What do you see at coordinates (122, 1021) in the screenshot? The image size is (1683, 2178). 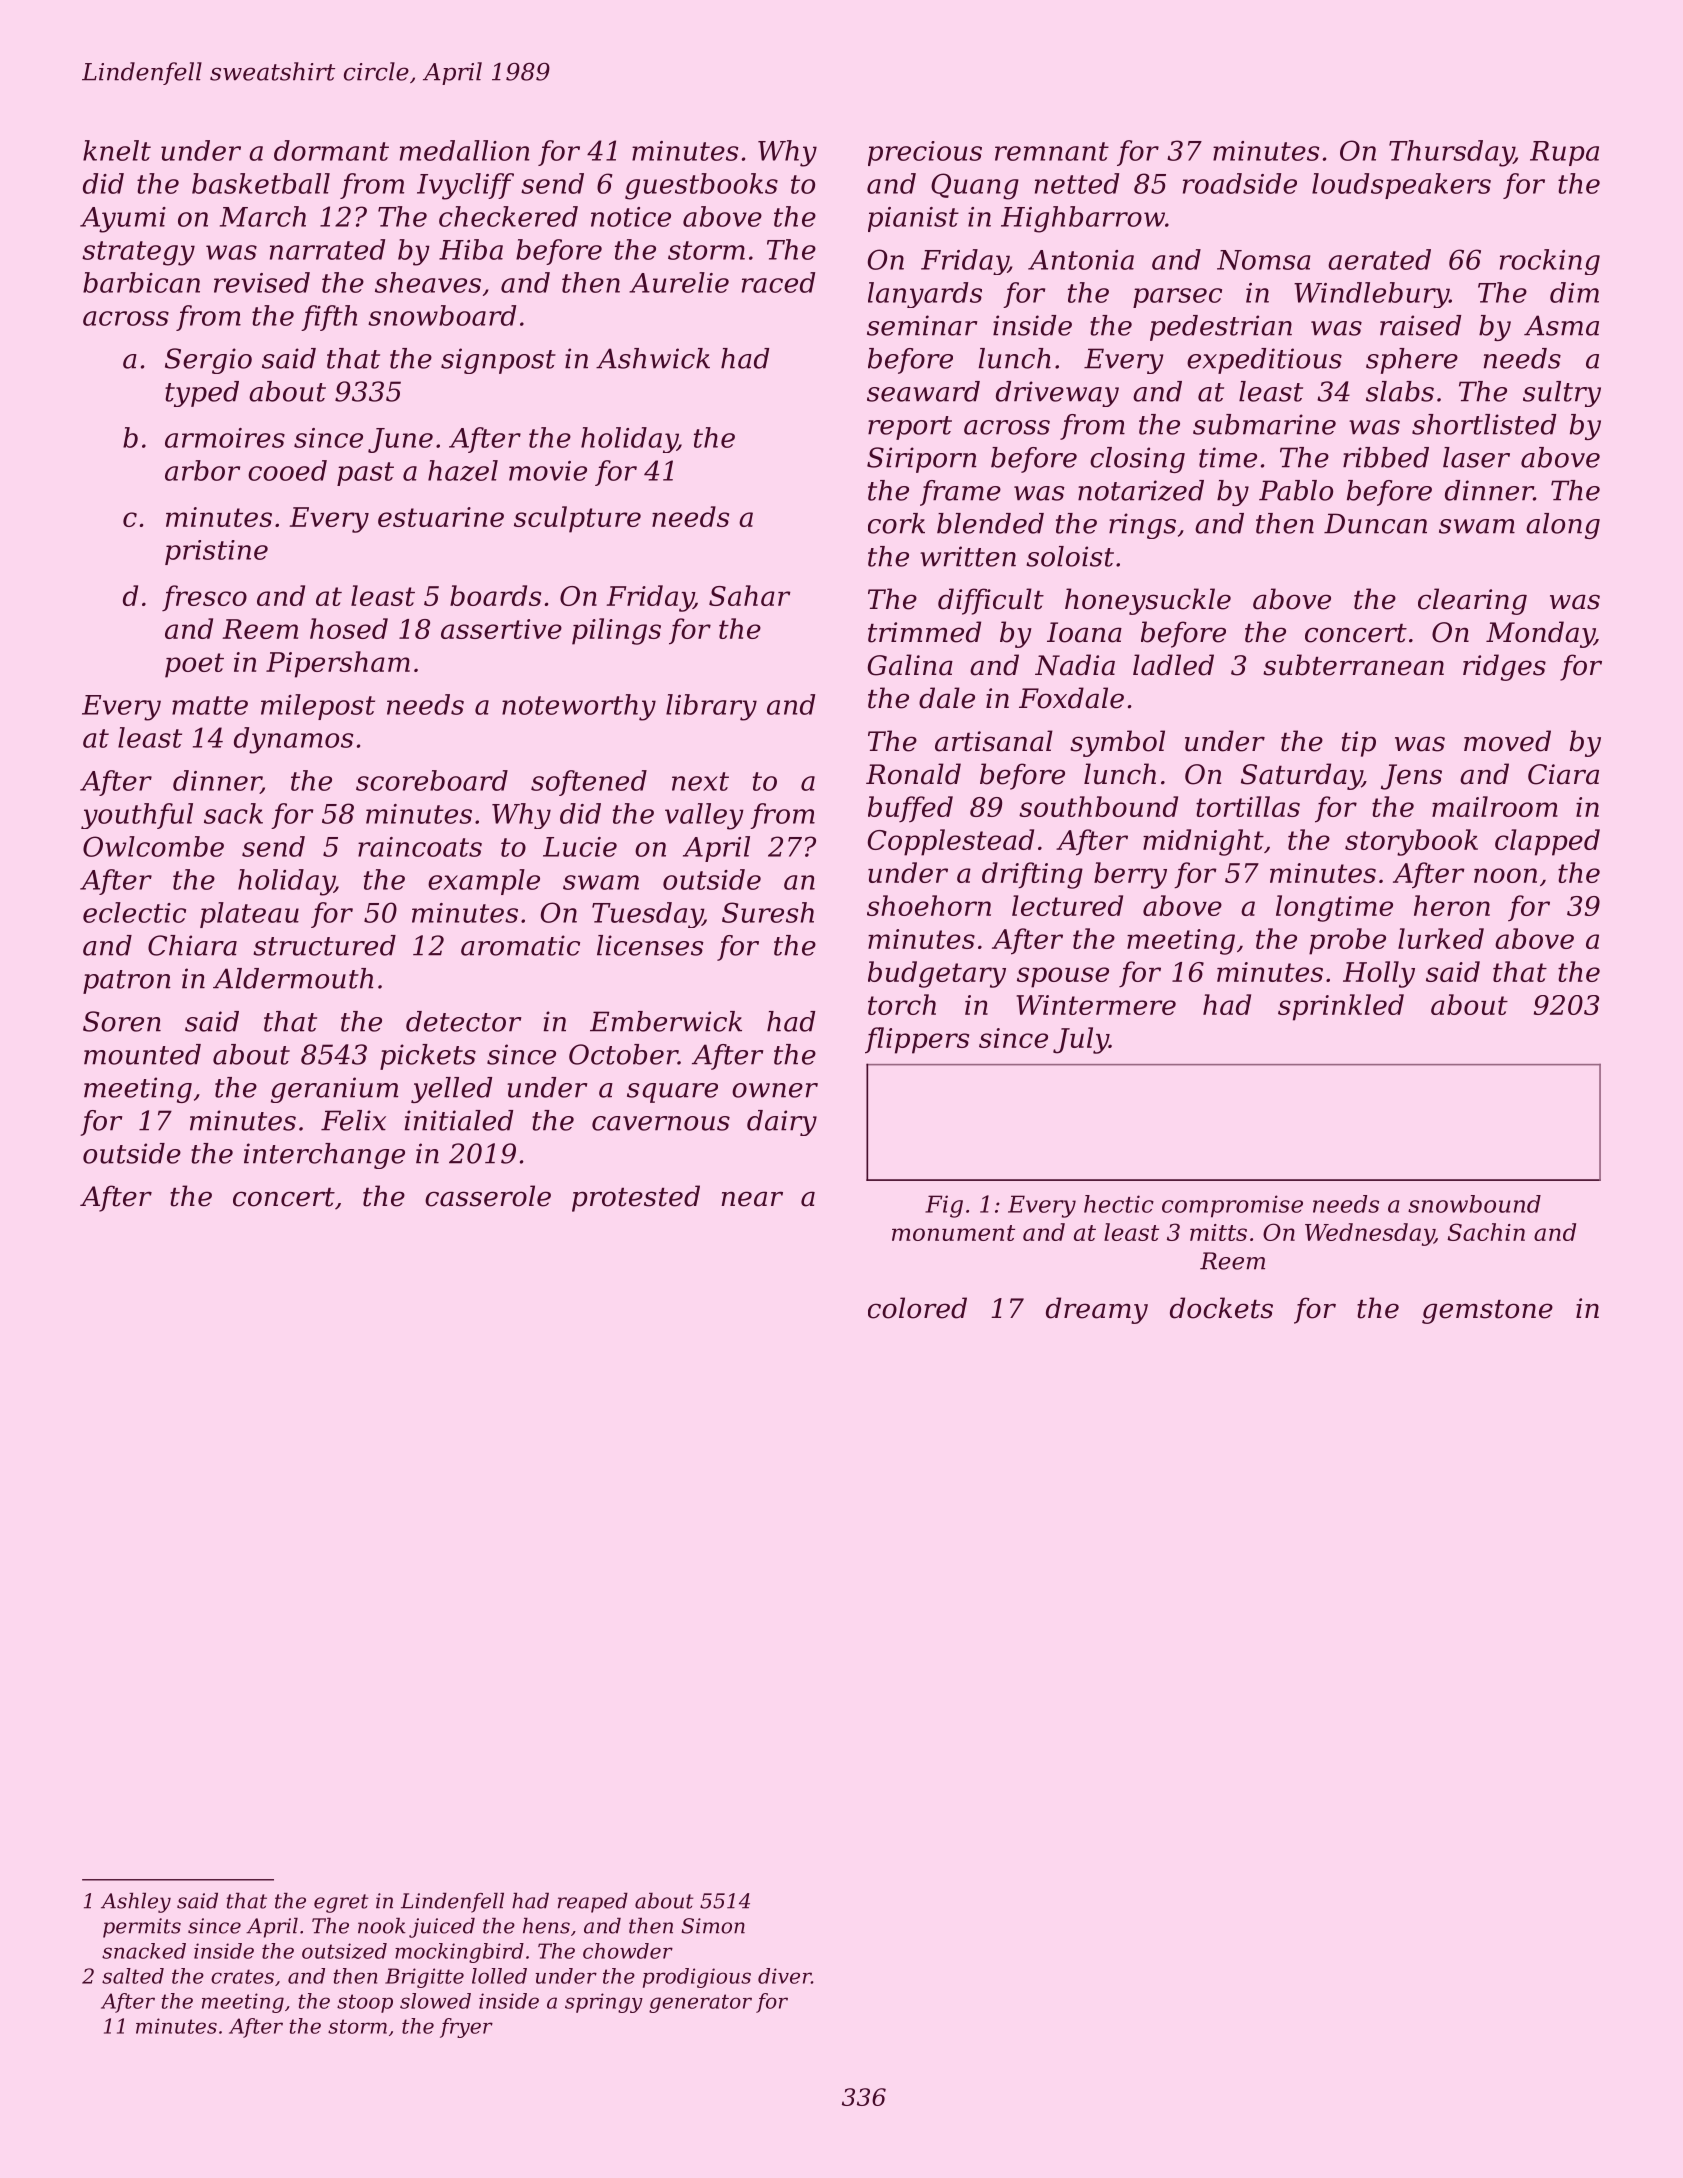 I see `Soren` at bounding box center [122, 1021].
